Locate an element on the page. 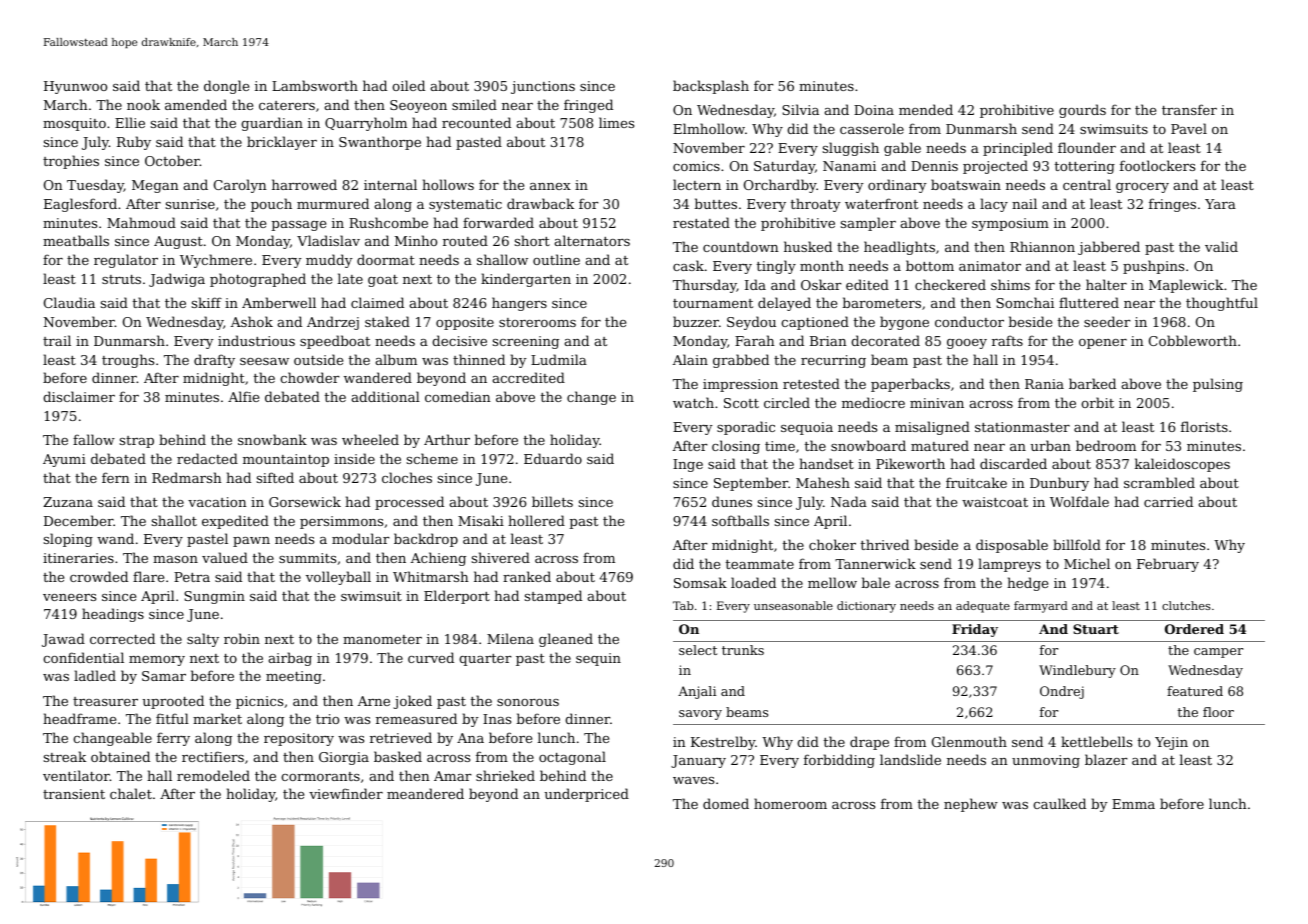 This document has width=1308, height=924. transfer is located at coordinates (1189, 109).
